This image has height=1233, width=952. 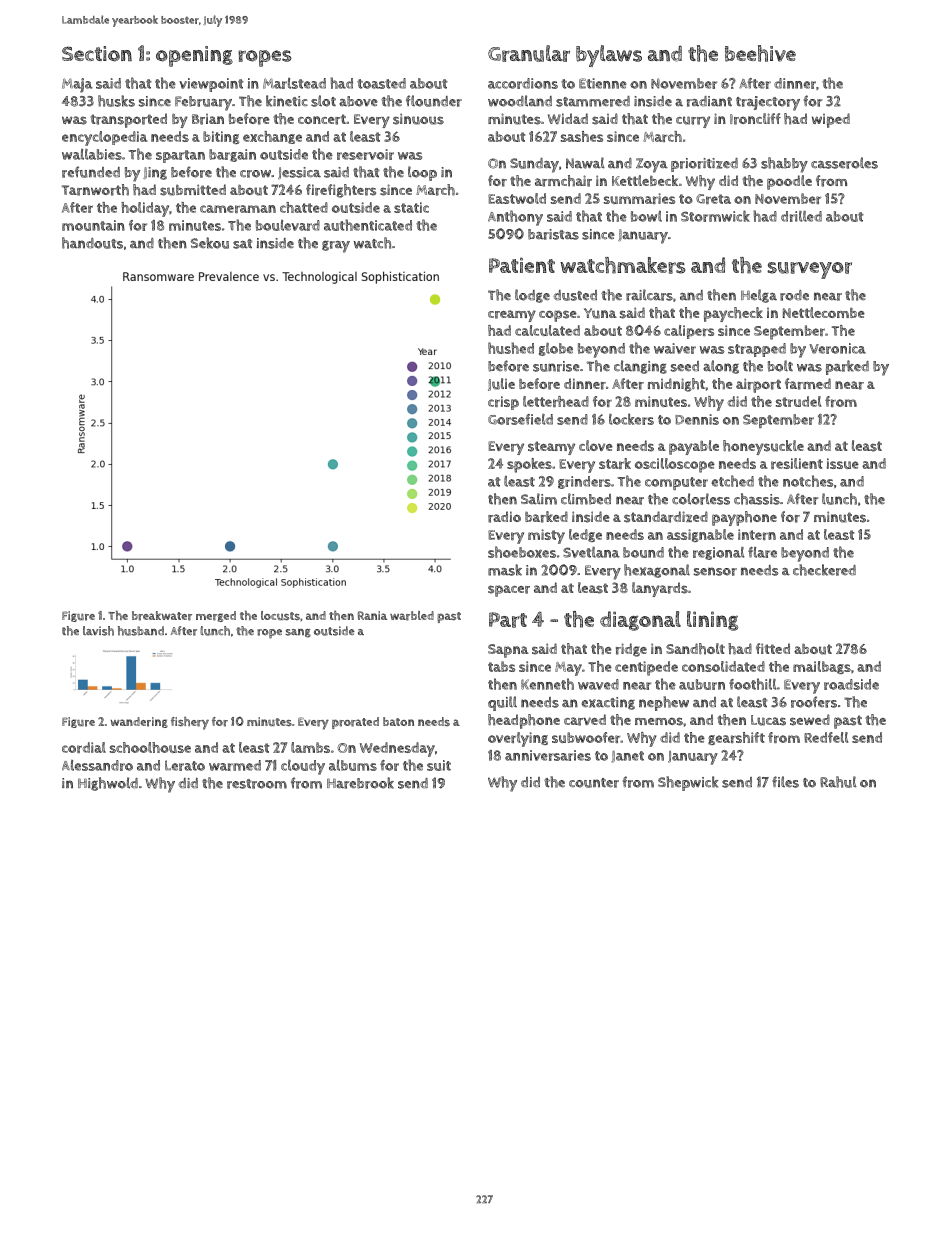 I want to click on opening, so click(x=194, y=56).
